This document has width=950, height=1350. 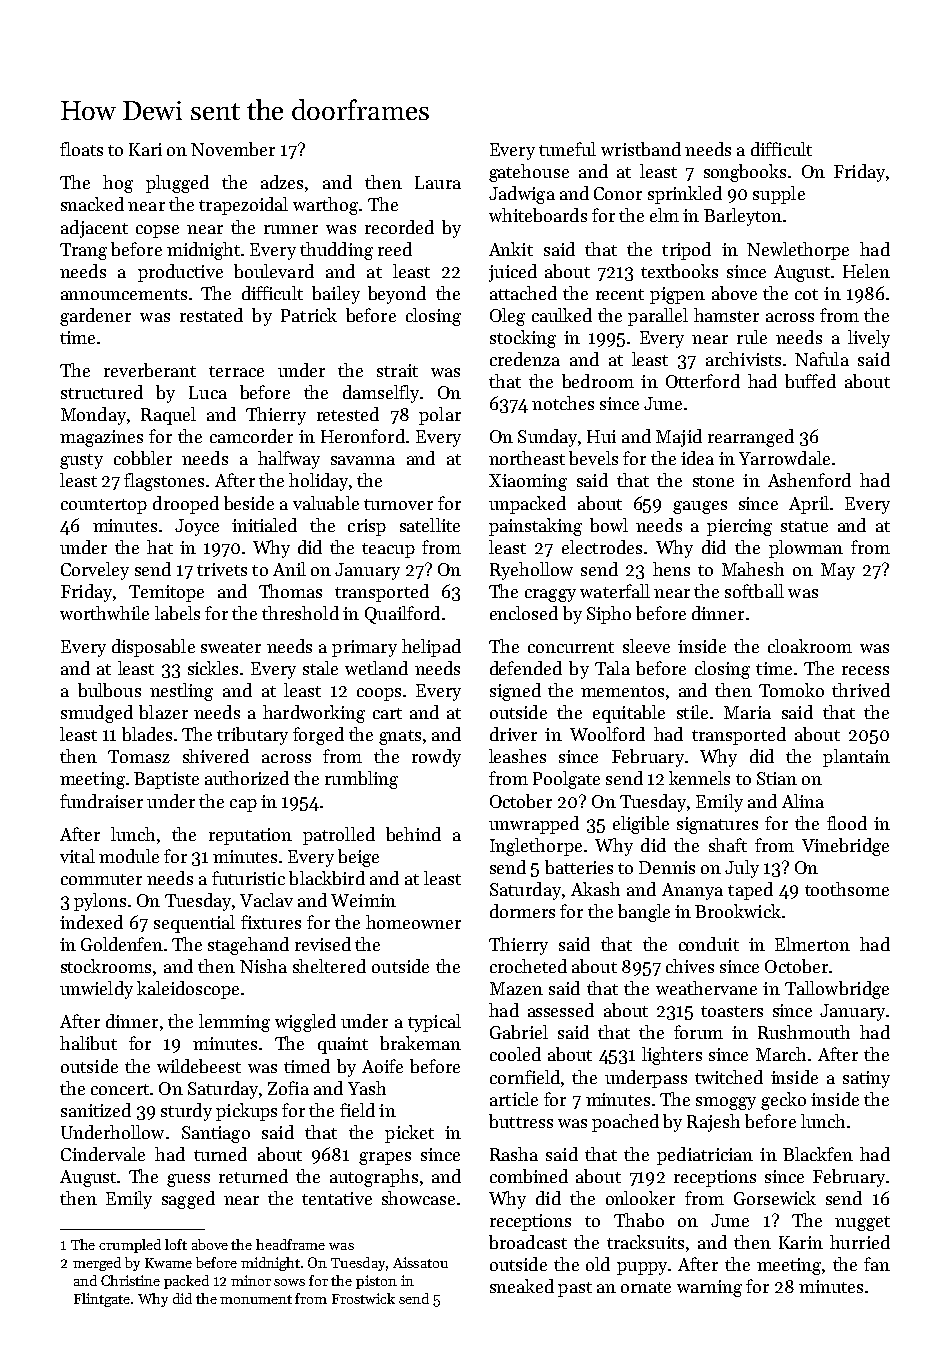 What do you see at coordinates (256, 1299) in the document?
I see `monument` at bounding box center [256, 1299].
